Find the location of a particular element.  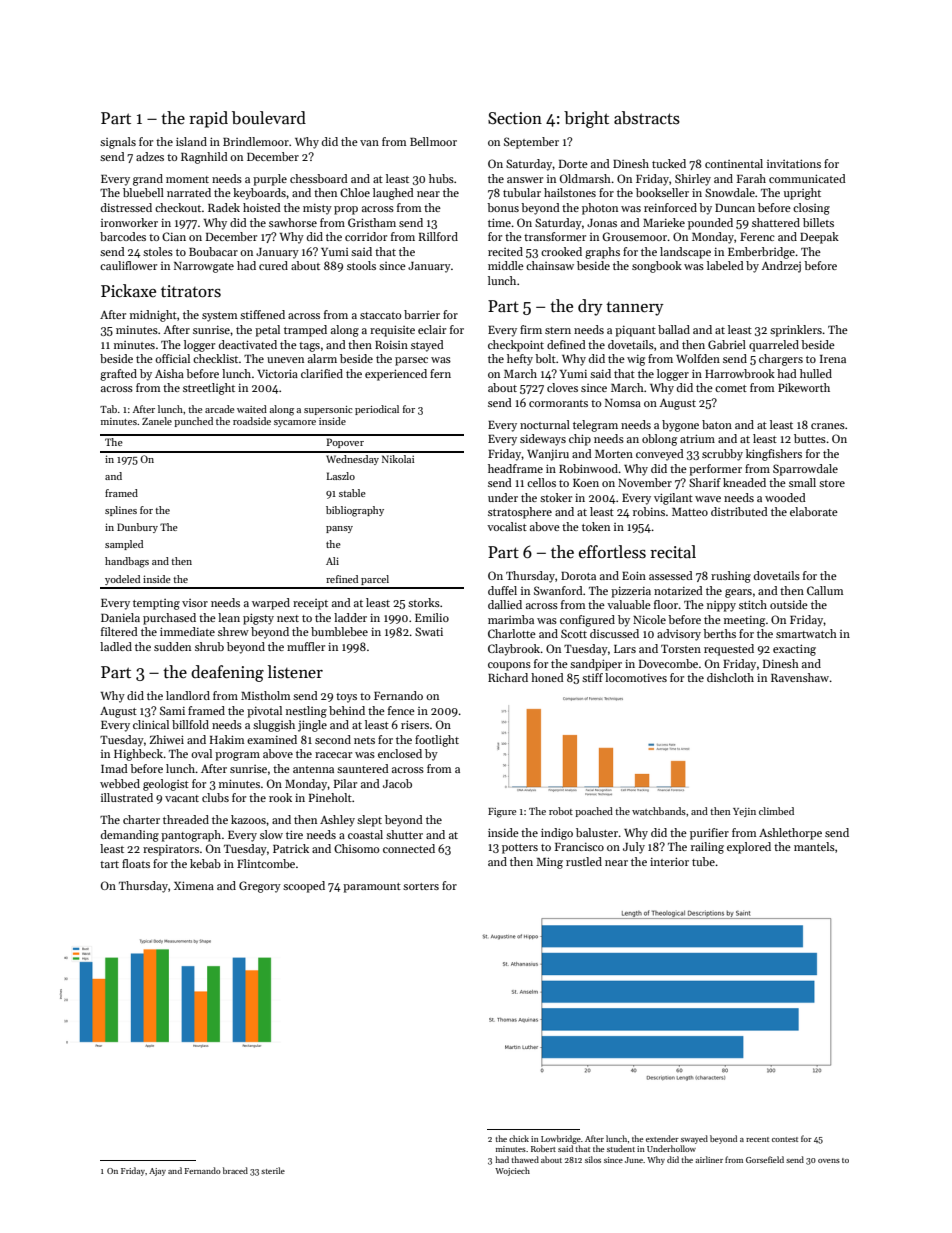

boulevard is located at coordinates (269, 118).
